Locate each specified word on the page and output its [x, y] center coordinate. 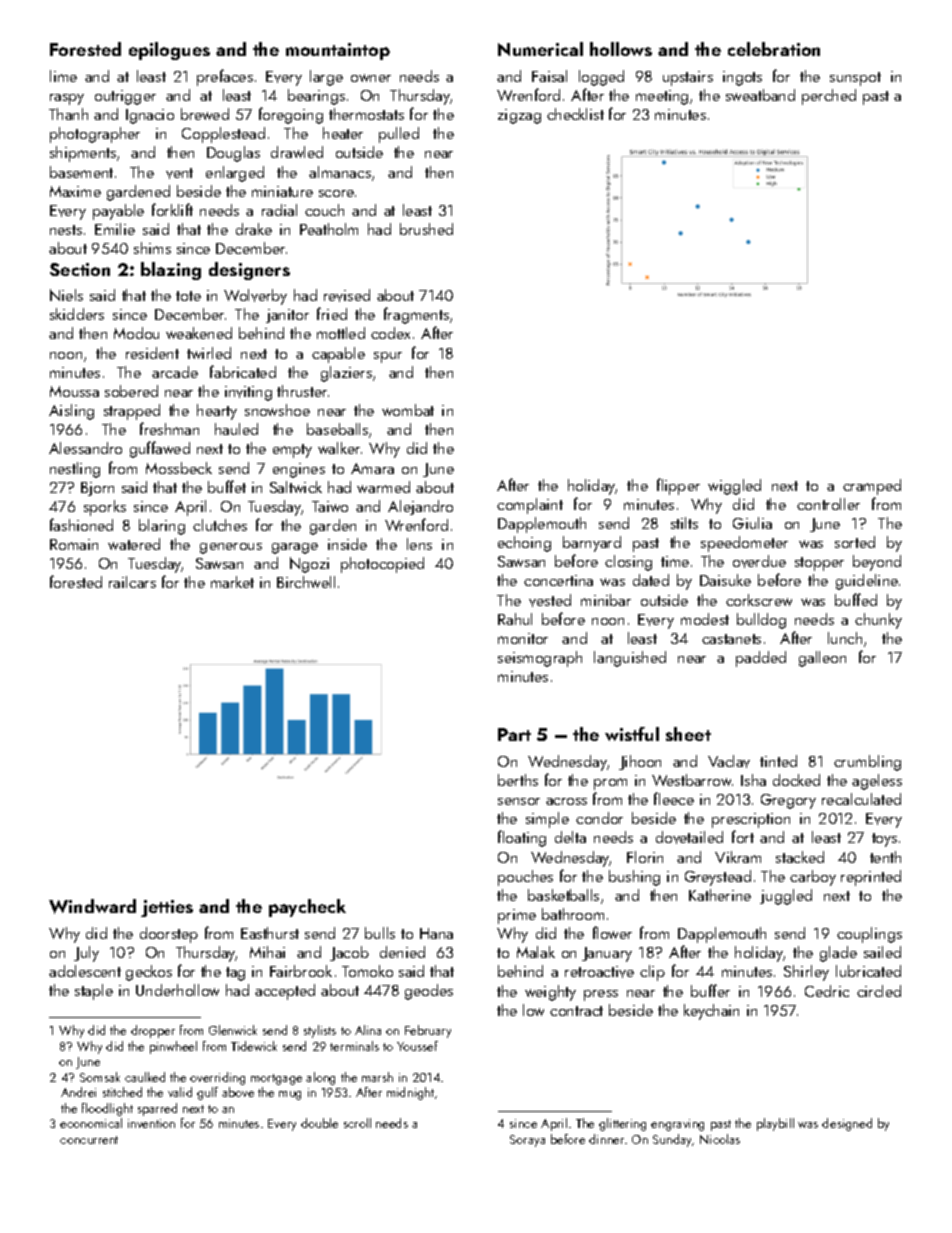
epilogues [169, 51]
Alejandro [420, 507]
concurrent [89, 1140]
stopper [819, 564]
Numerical [540, 49]
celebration [774, 49]
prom [610, 784]
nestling [75, 470]
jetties [167, 908]
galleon [822, 659]
